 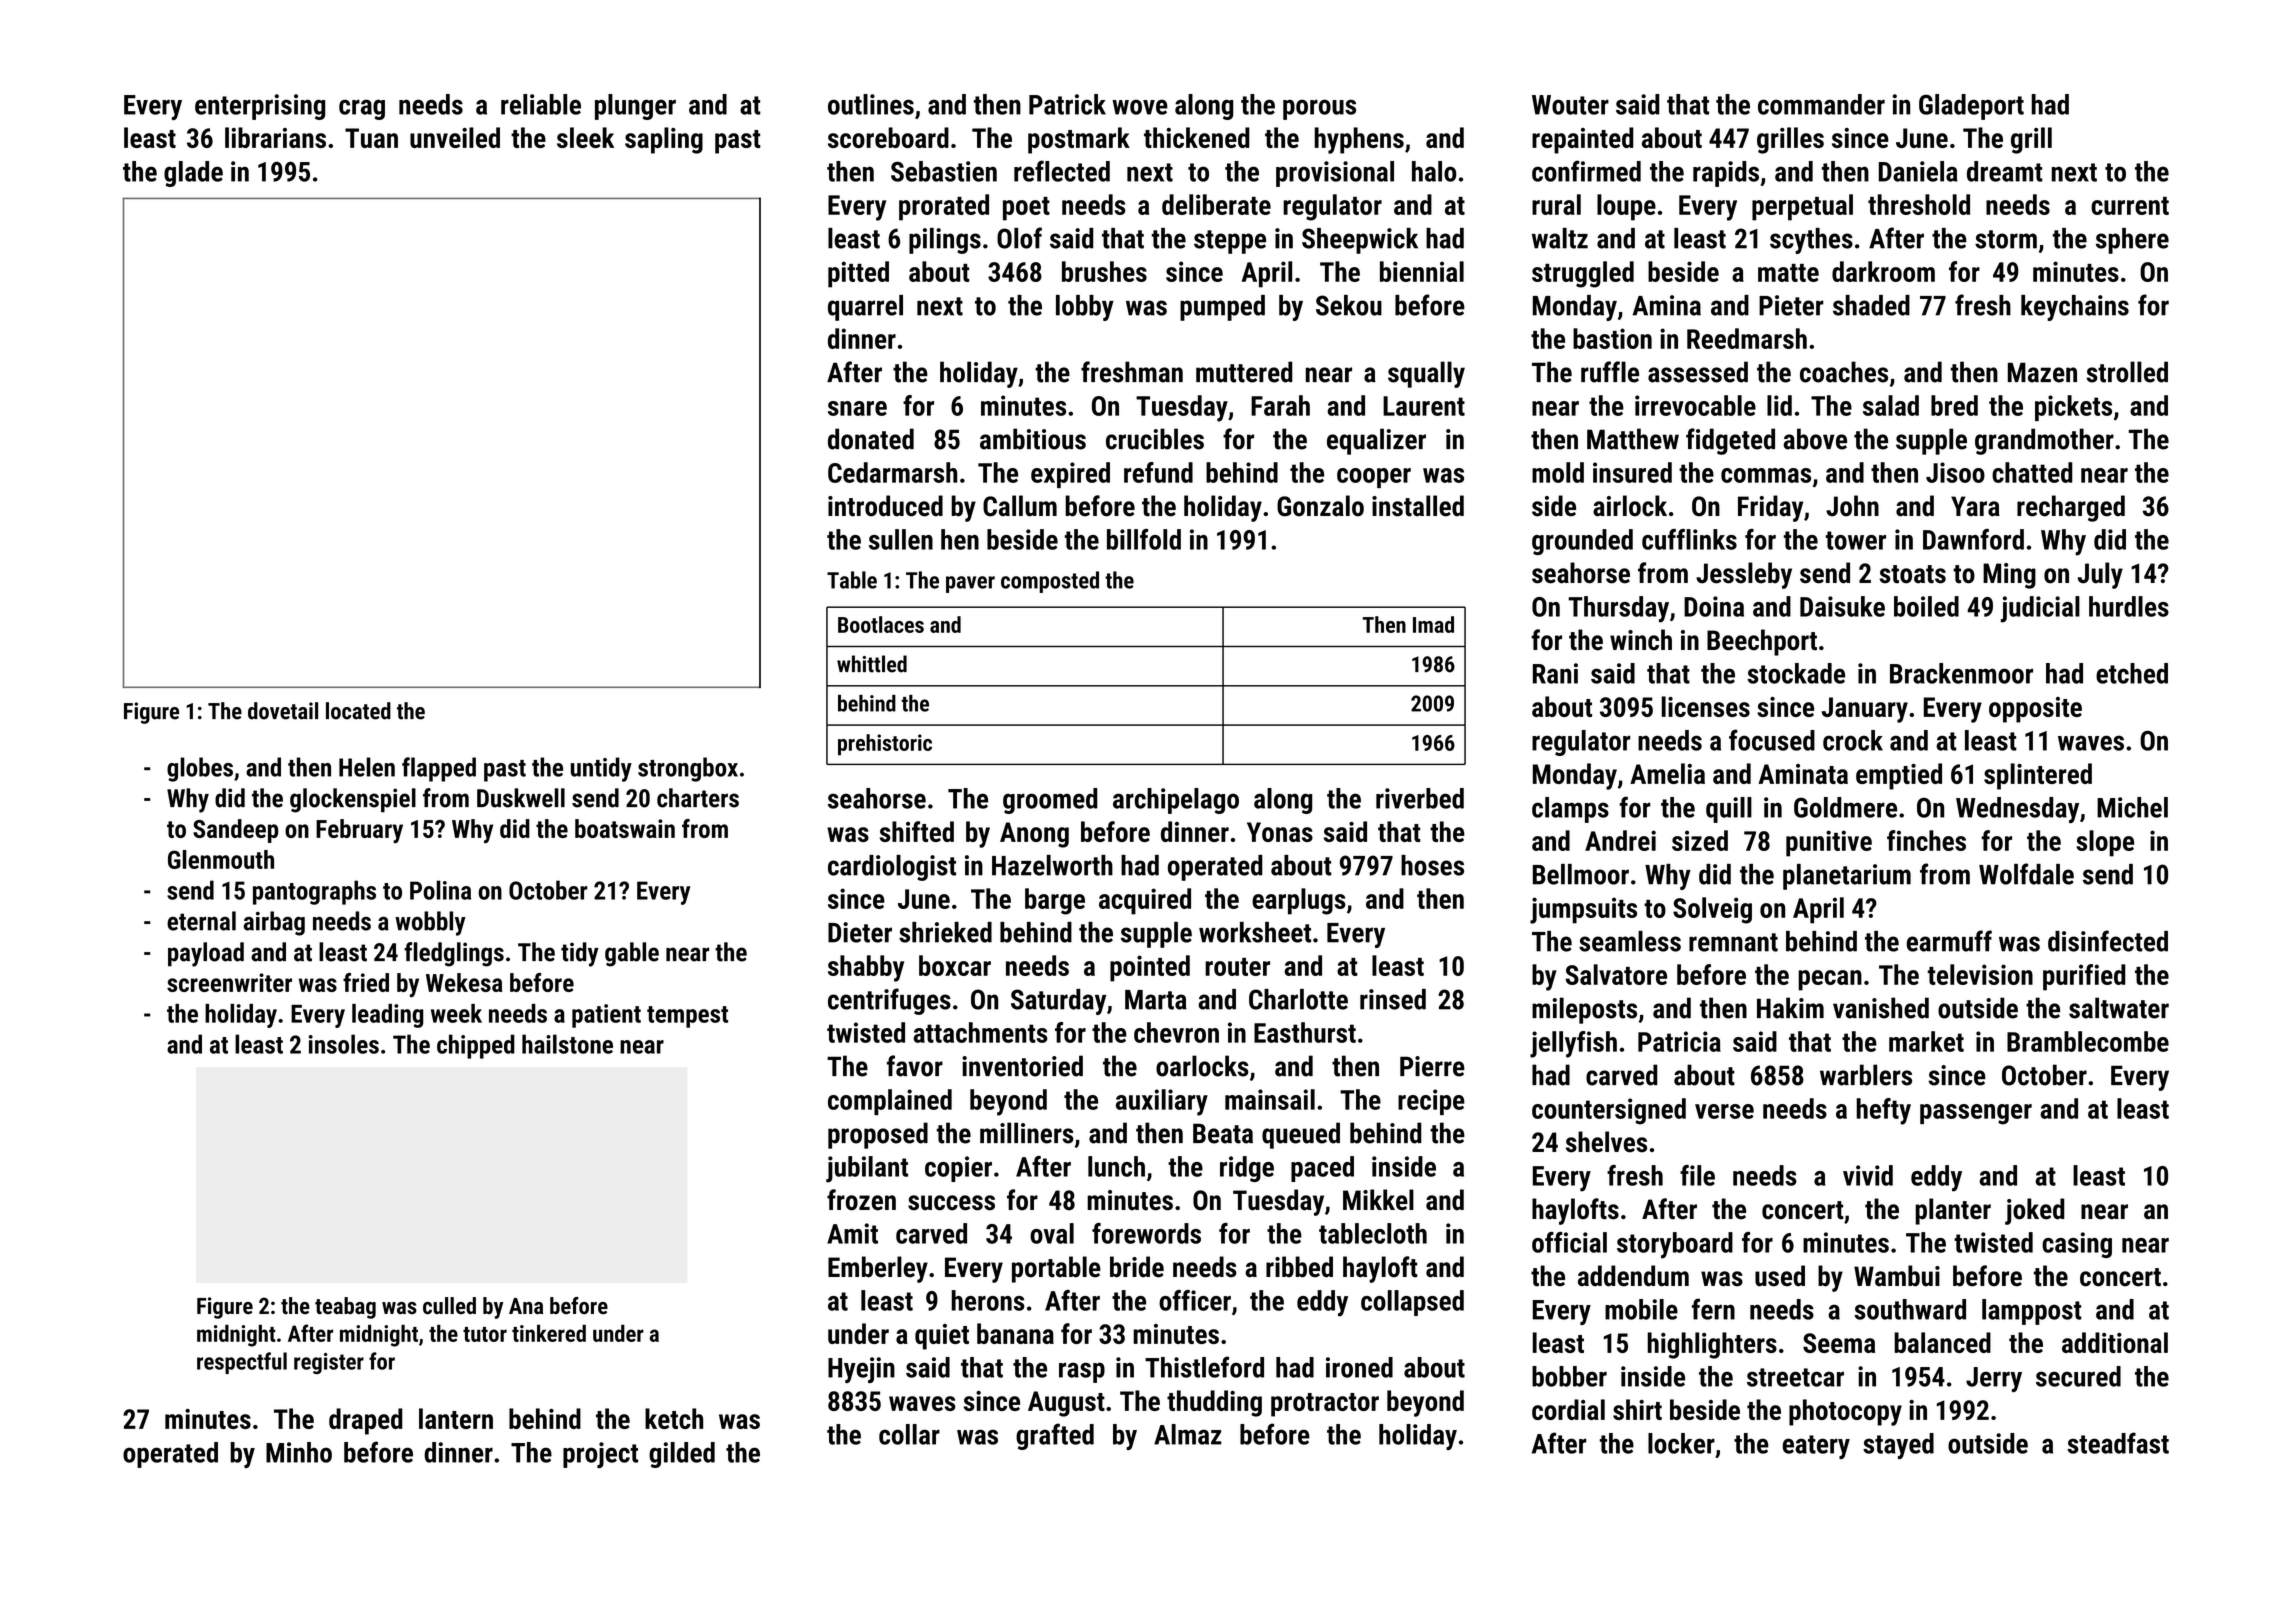 What do you see at coordinates (1844, 372) in the image?
I see `coaches` at bounding box center [1844, 372].
